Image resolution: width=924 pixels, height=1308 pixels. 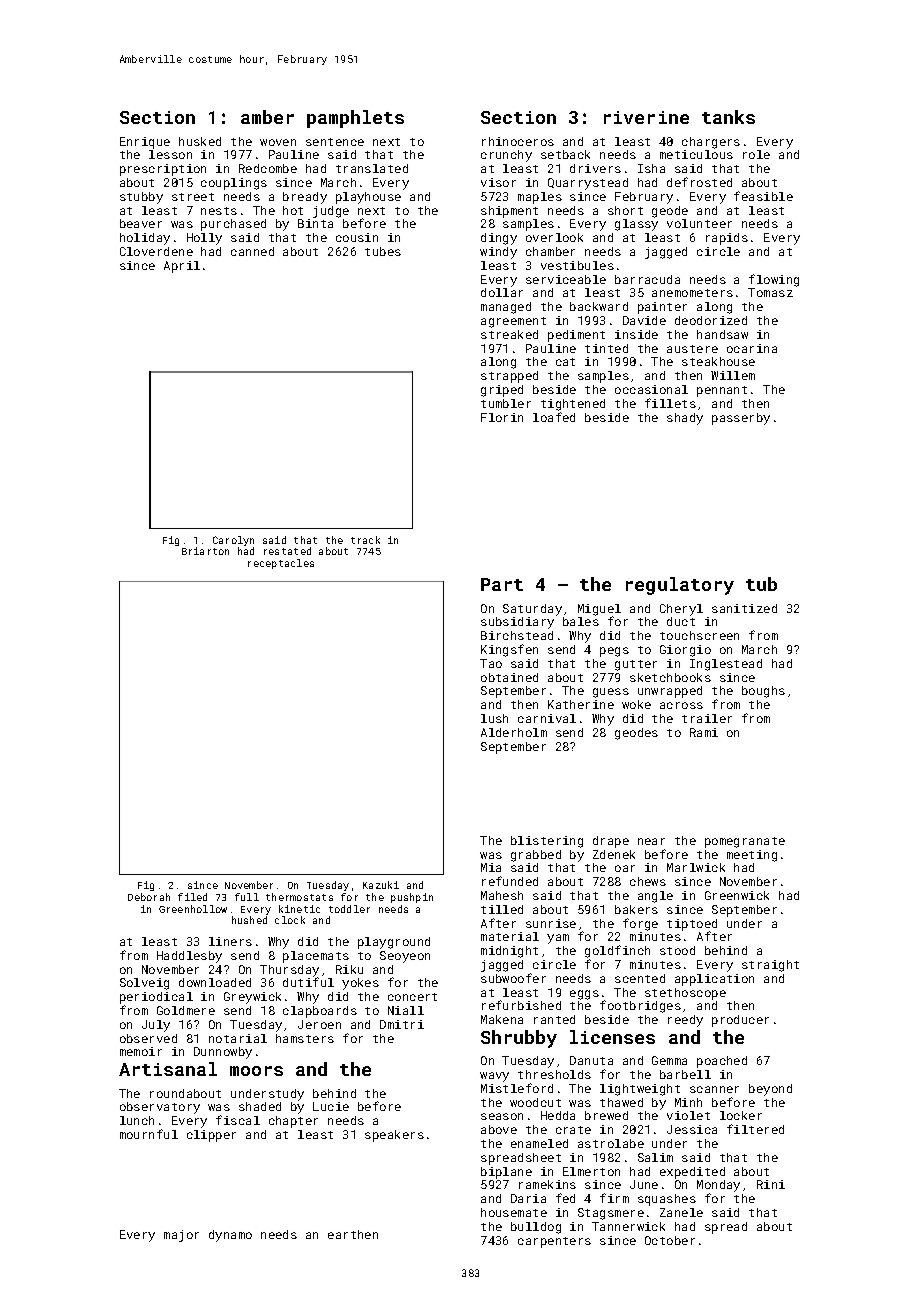 What do you see at coordinates (502, 584) in the screenshot?
I see `Part` at bounding box center [502, 584].
